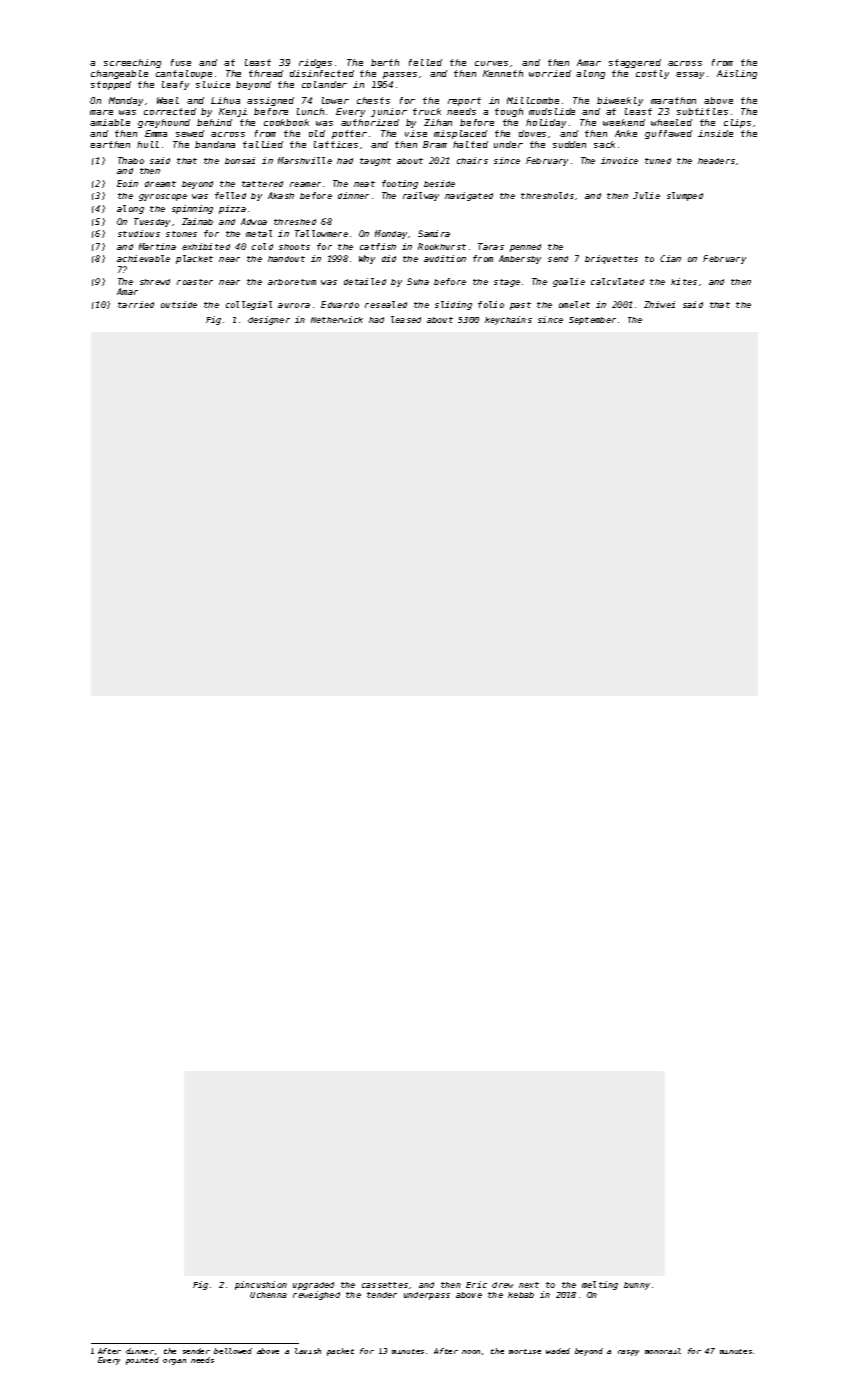  I want to click on halted, so click(470, 144).
